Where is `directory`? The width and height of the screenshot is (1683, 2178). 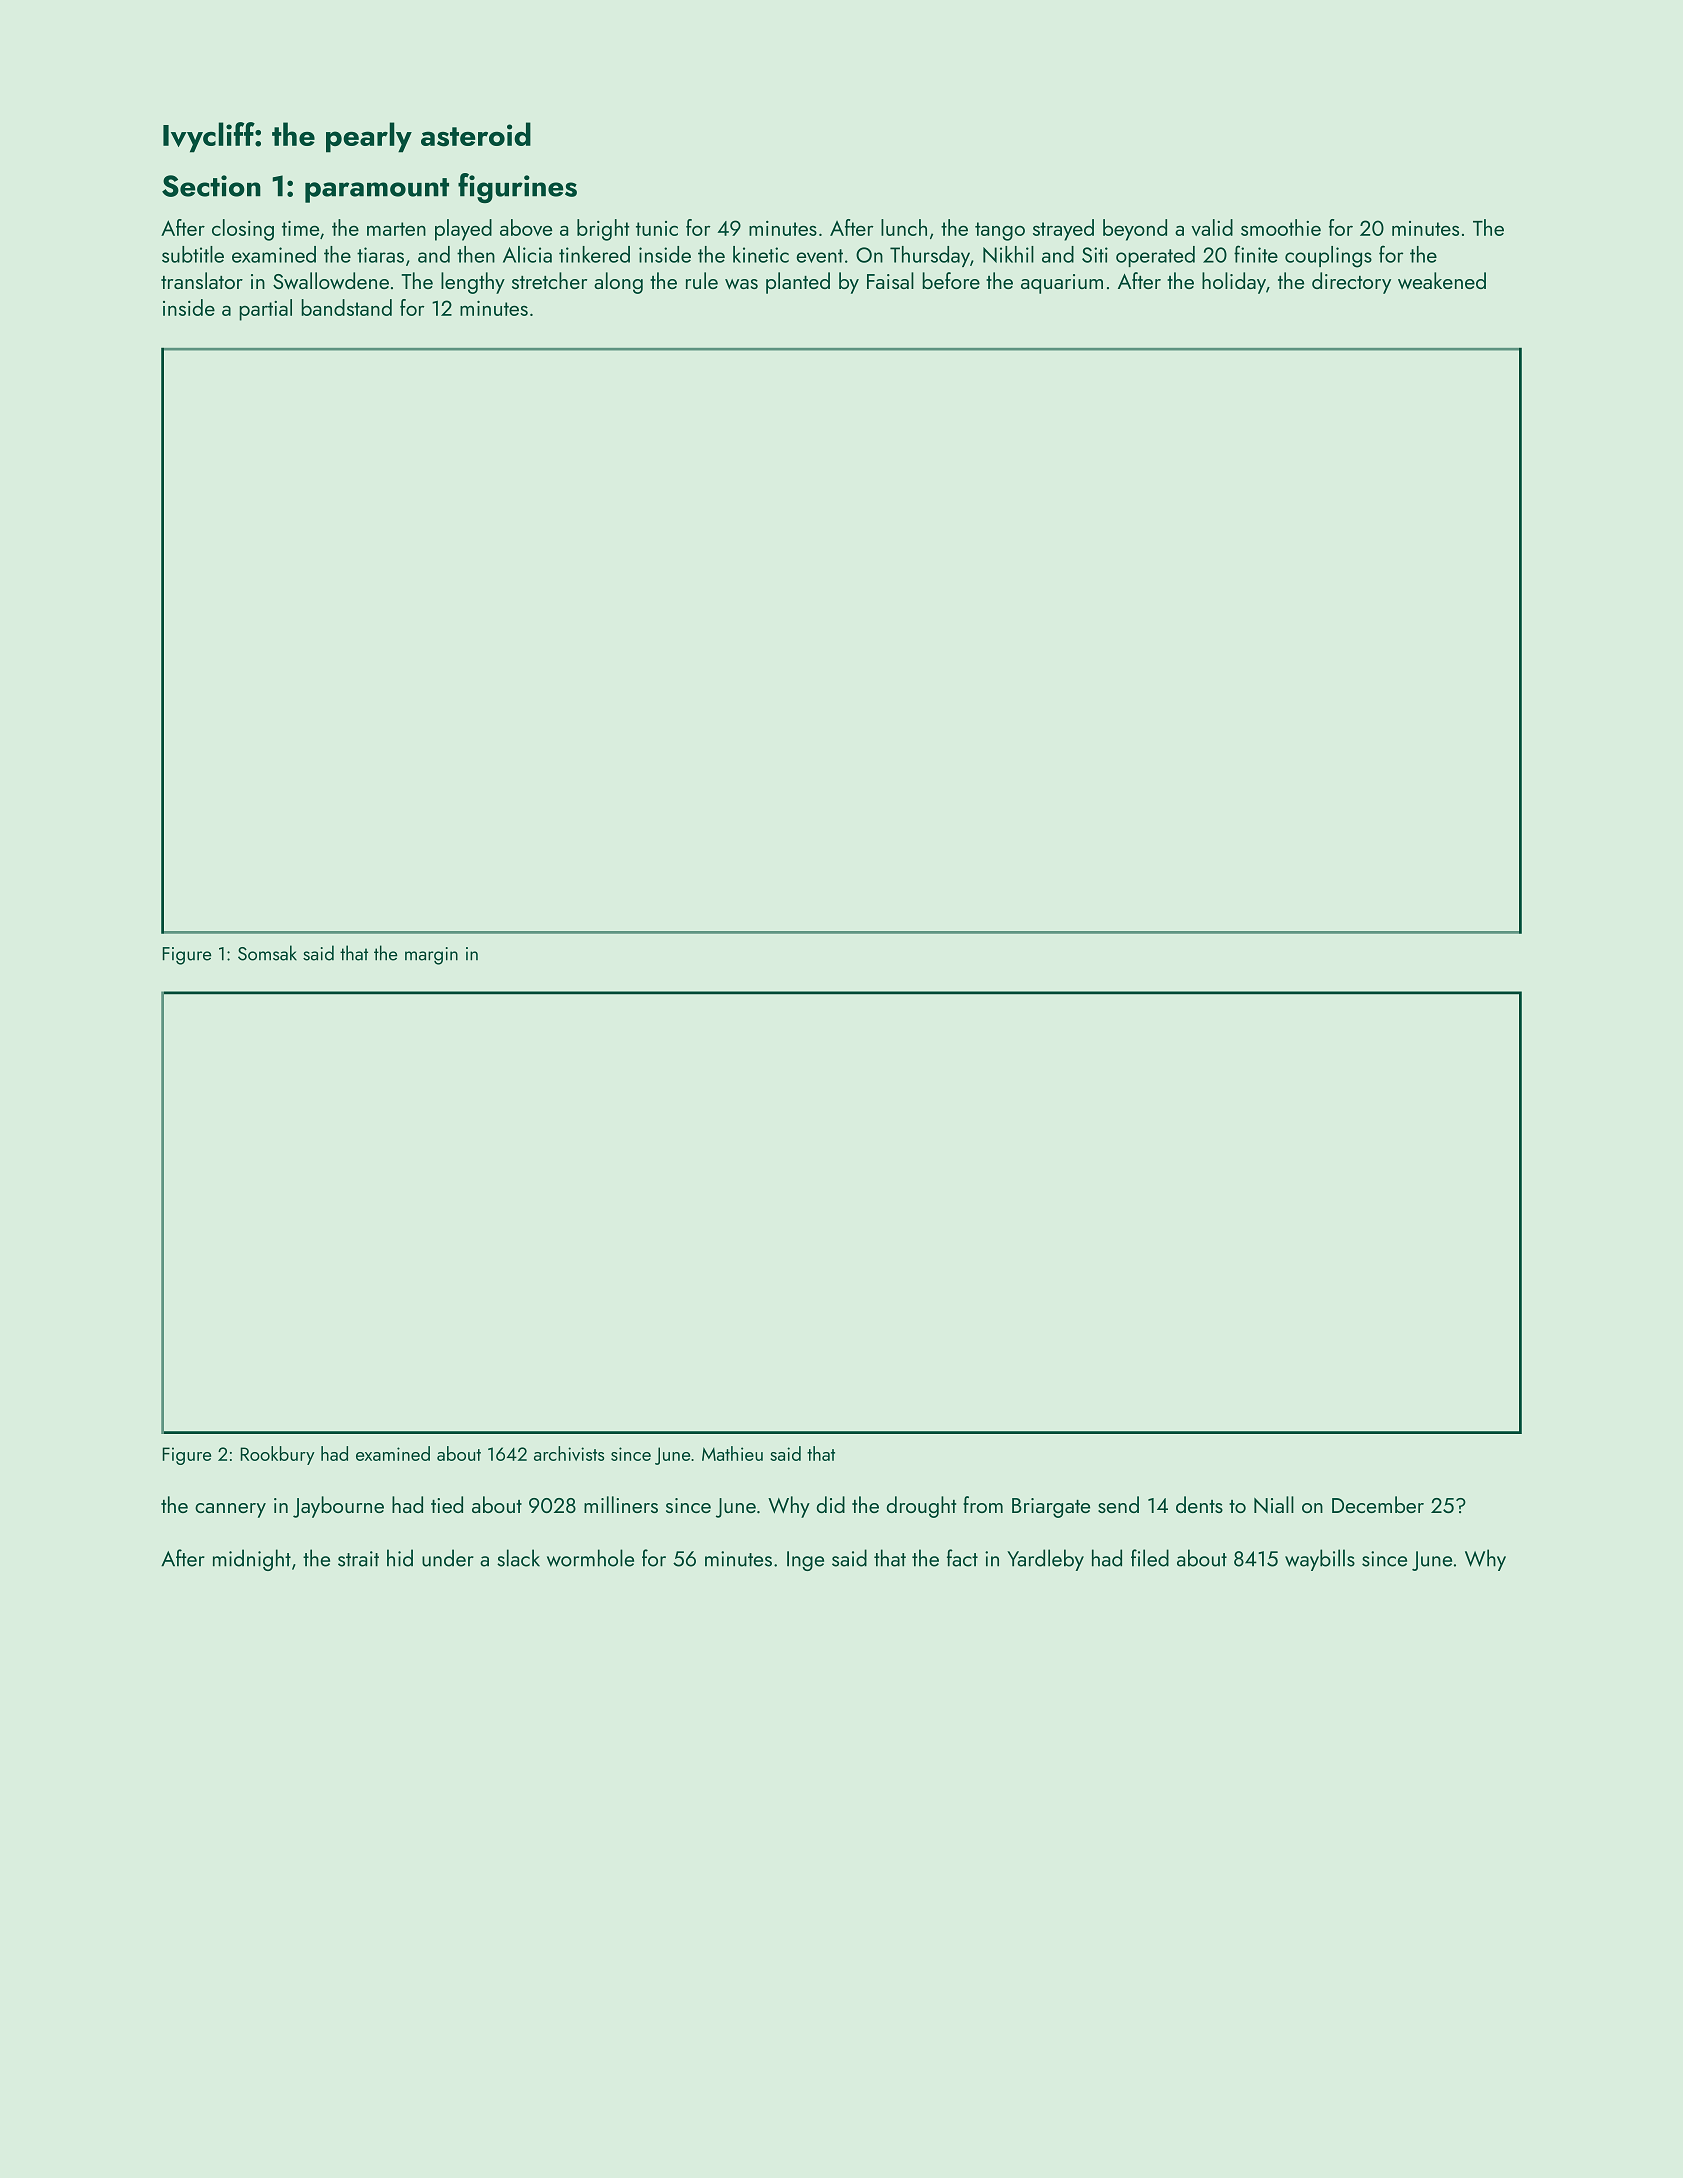 directory is located at coordinates (1351, 283).
